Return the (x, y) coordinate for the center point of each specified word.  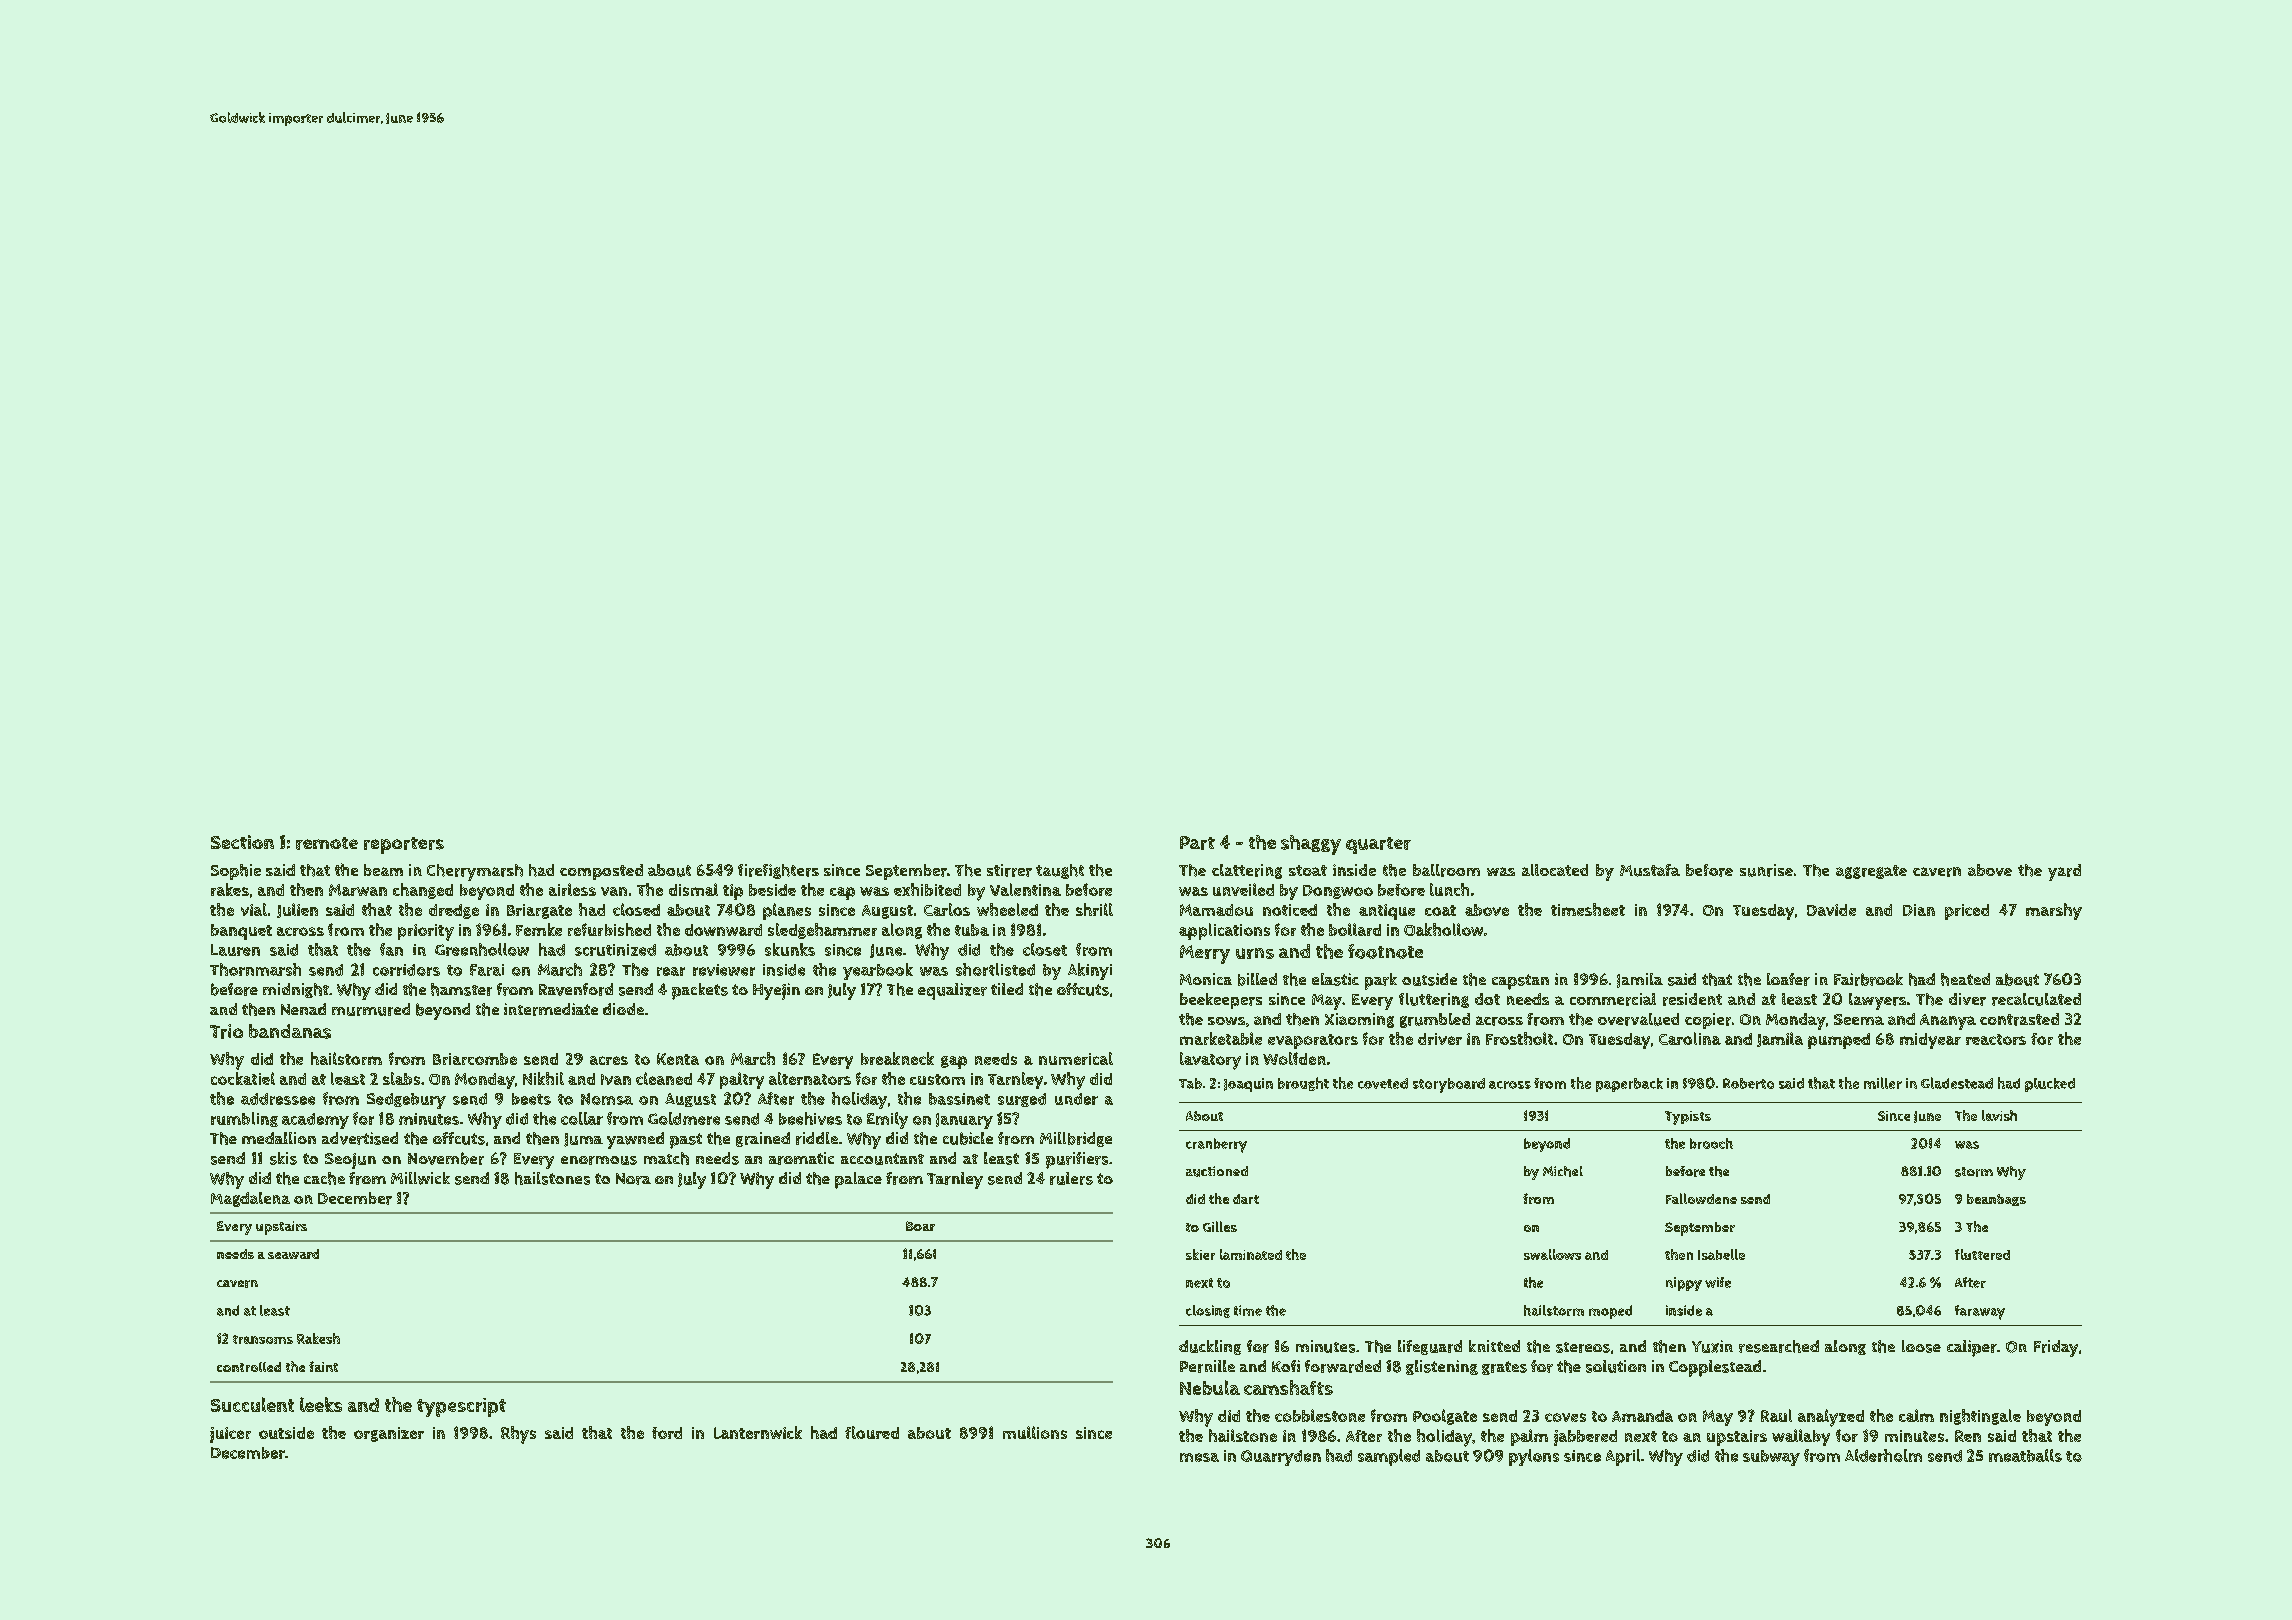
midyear (1930, 1041)
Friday (2056, 1348)
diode (623, 1009)
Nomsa (607, 1099)
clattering (1247, 871)
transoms (263, 1339)
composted (601, 872)
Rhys (518, 1435)
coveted (1383, 1083)
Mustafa (1650, 870)
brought (1303, 1084)
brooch (1711, 1143)
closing (1208, 1311)
